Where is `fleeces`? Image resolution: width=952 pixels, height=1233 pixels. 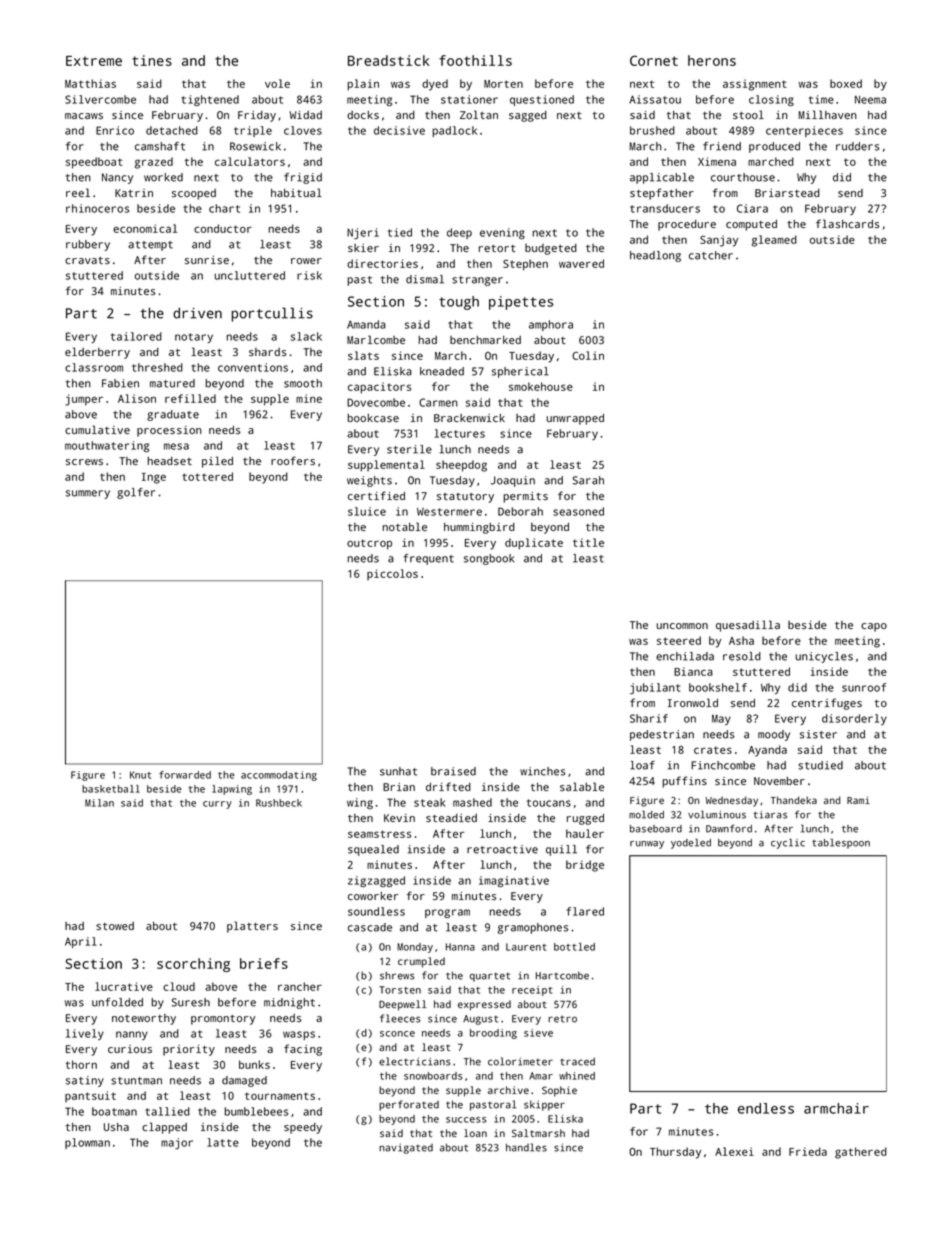
fleeces is located at coordinates (400, 1018).
